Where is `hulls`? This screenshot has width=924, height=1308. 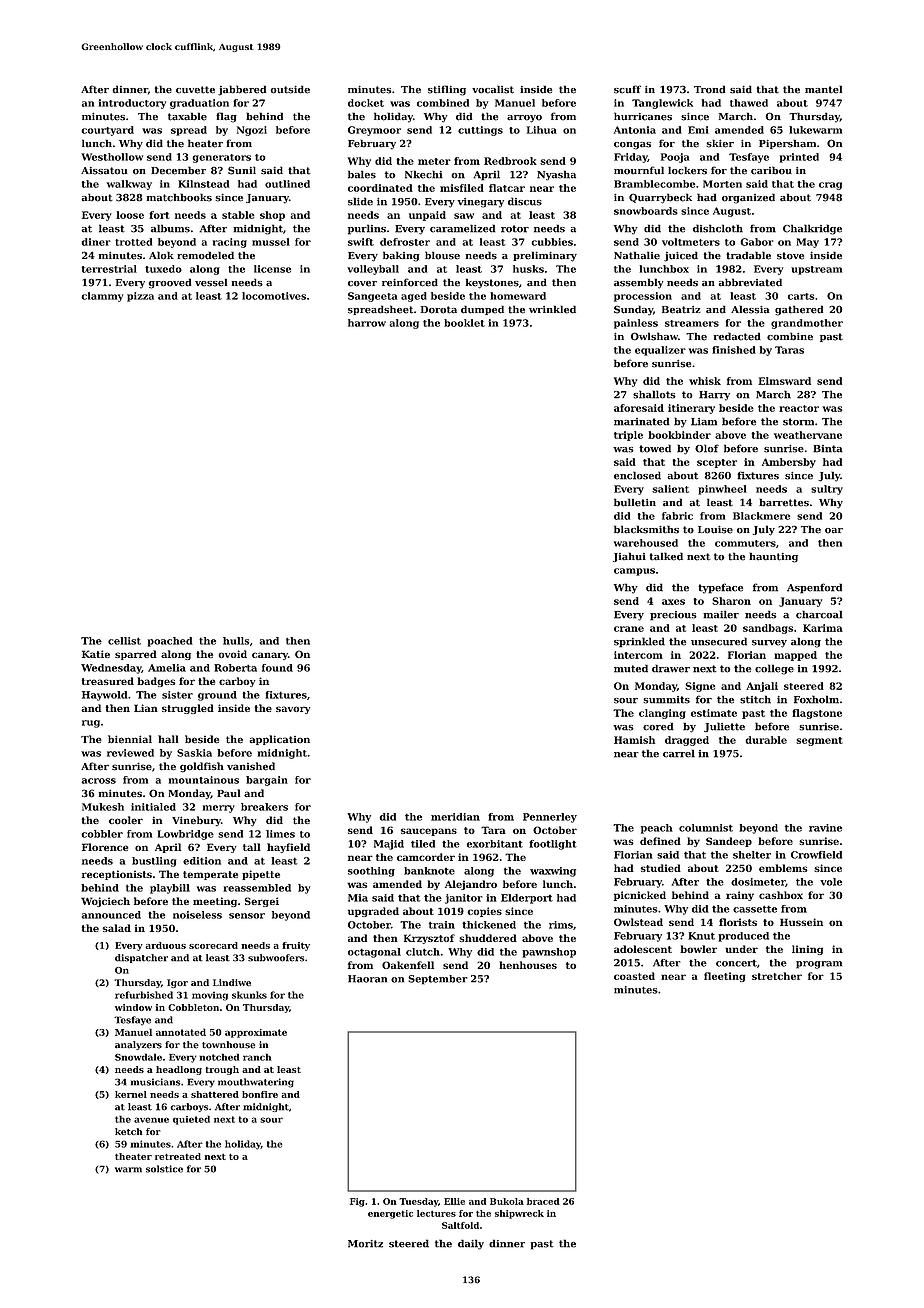 hulls is located at coordinates (236, 641).
